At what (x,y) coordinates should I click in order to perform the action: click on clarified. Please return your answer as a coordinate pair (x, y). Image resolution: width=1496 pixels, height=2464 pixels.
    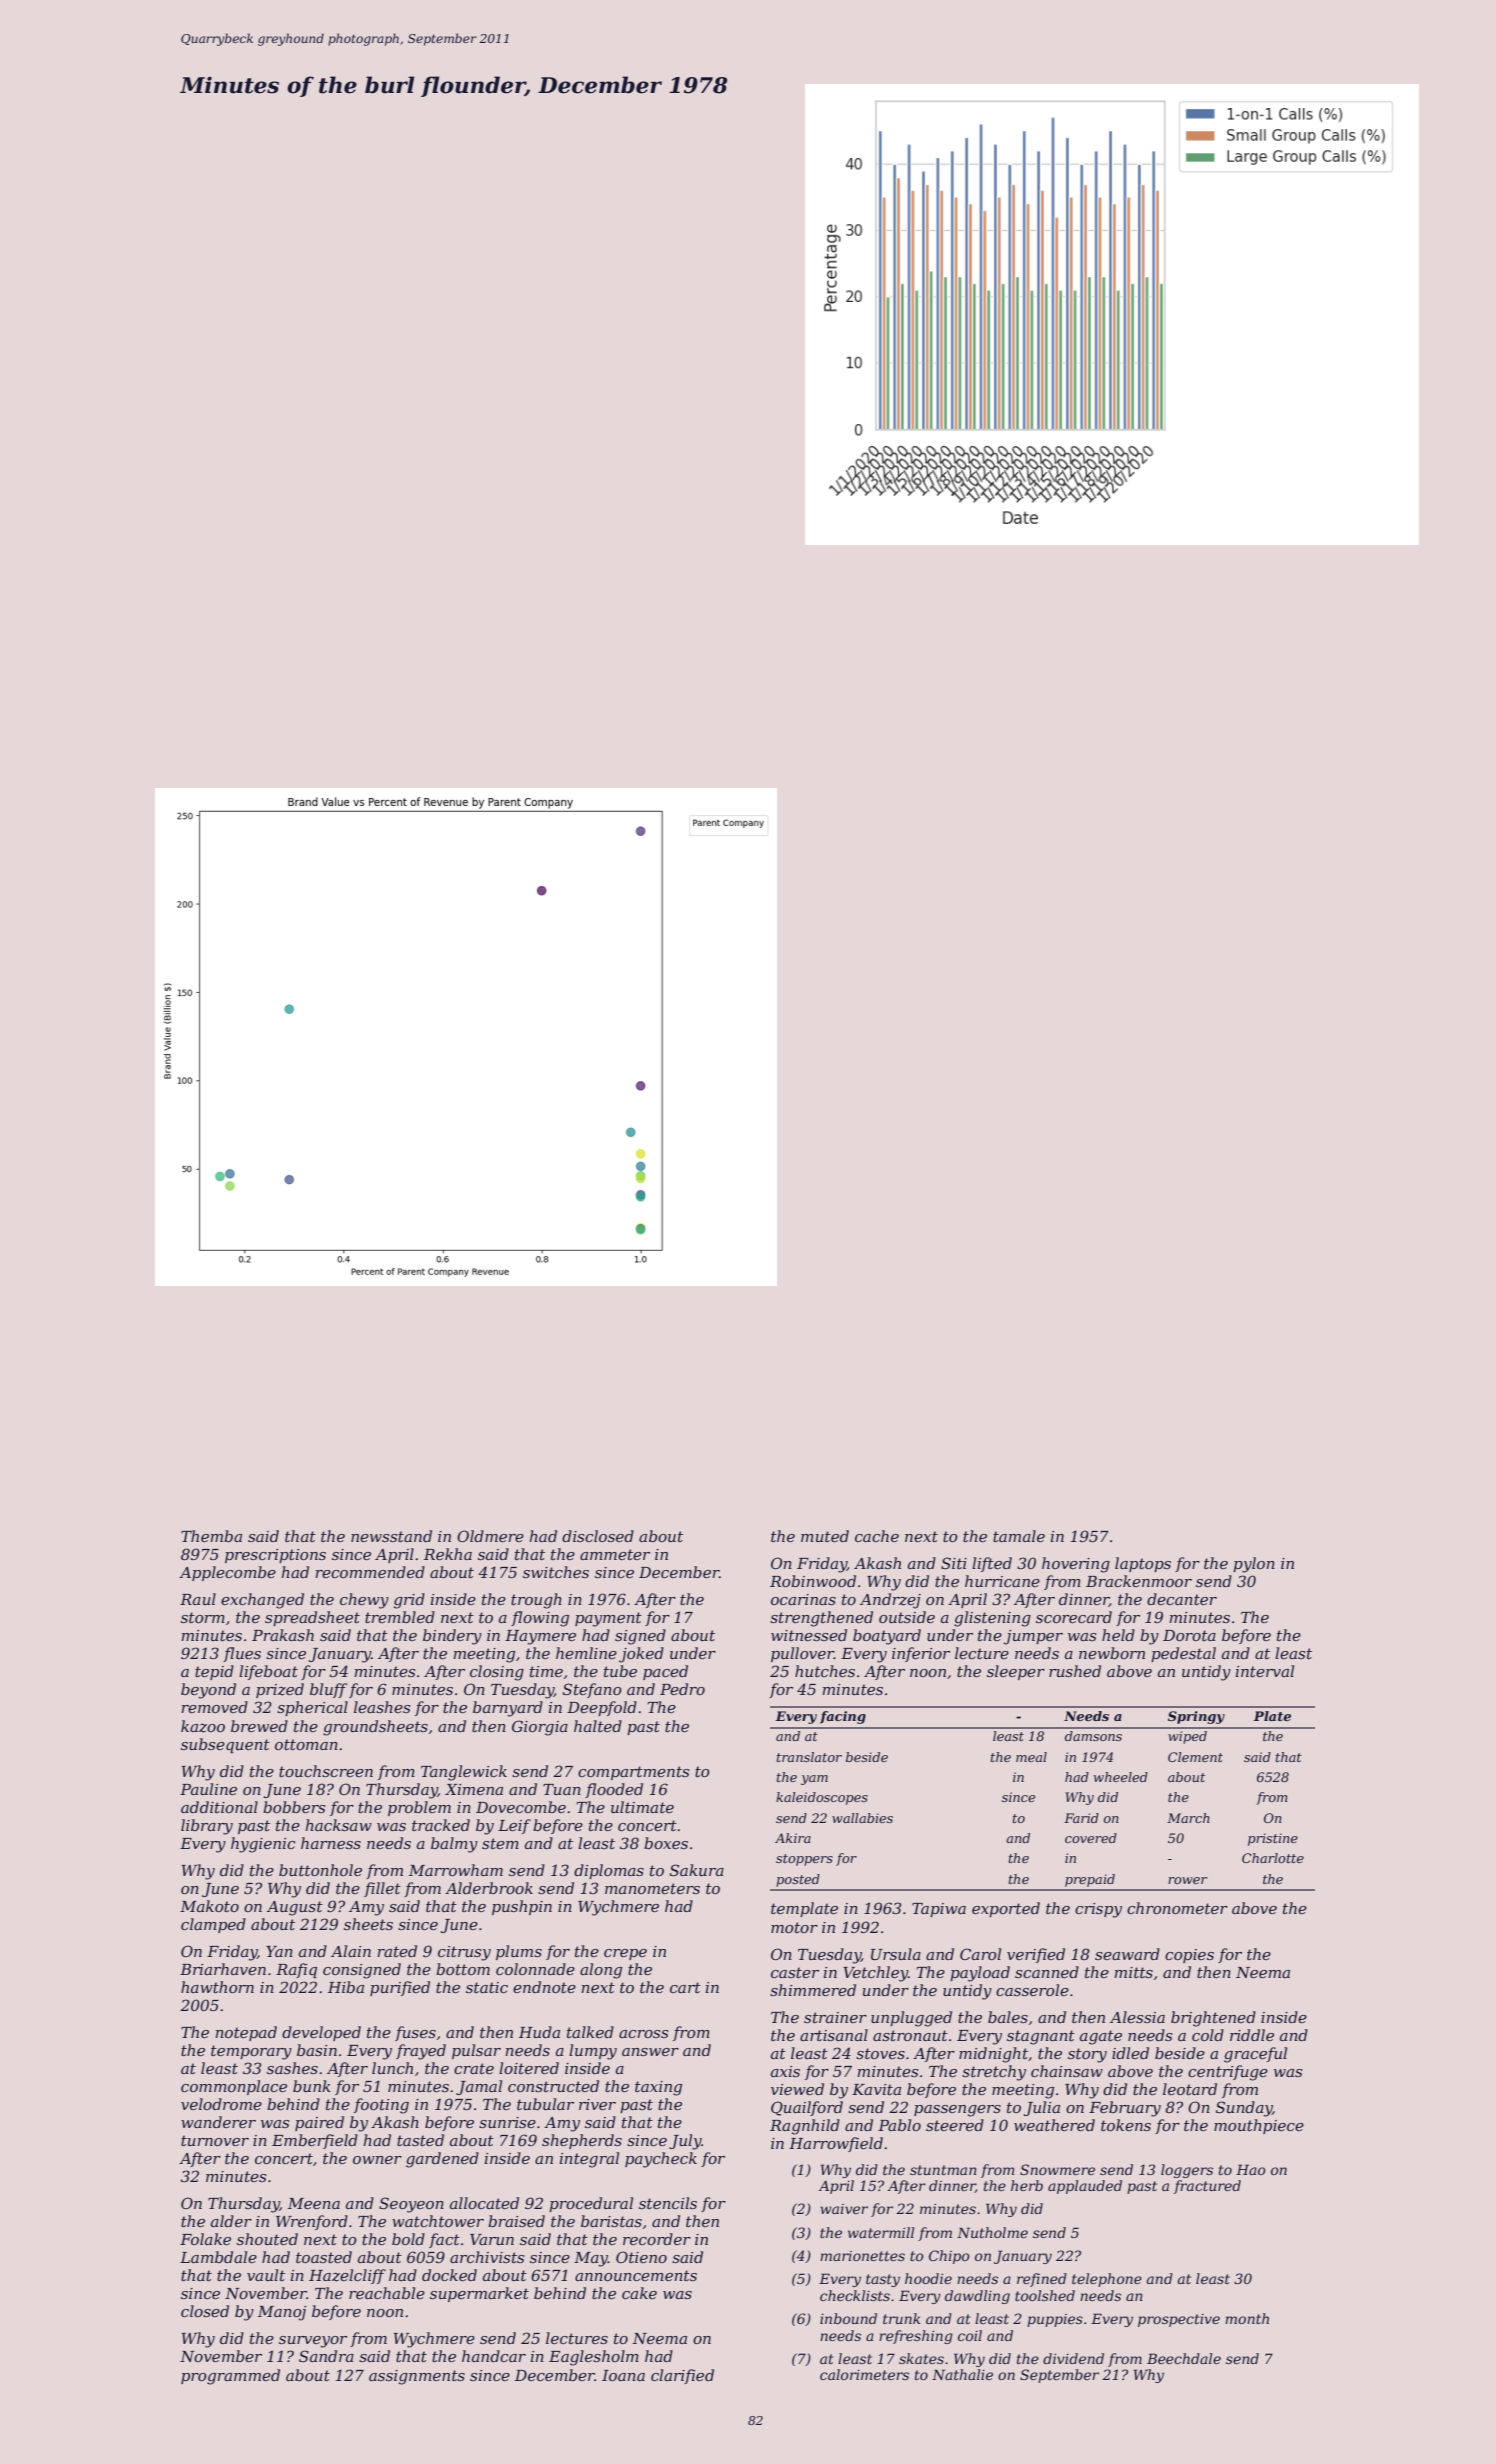
    Looking at the image, I should click on (682, 2376).
